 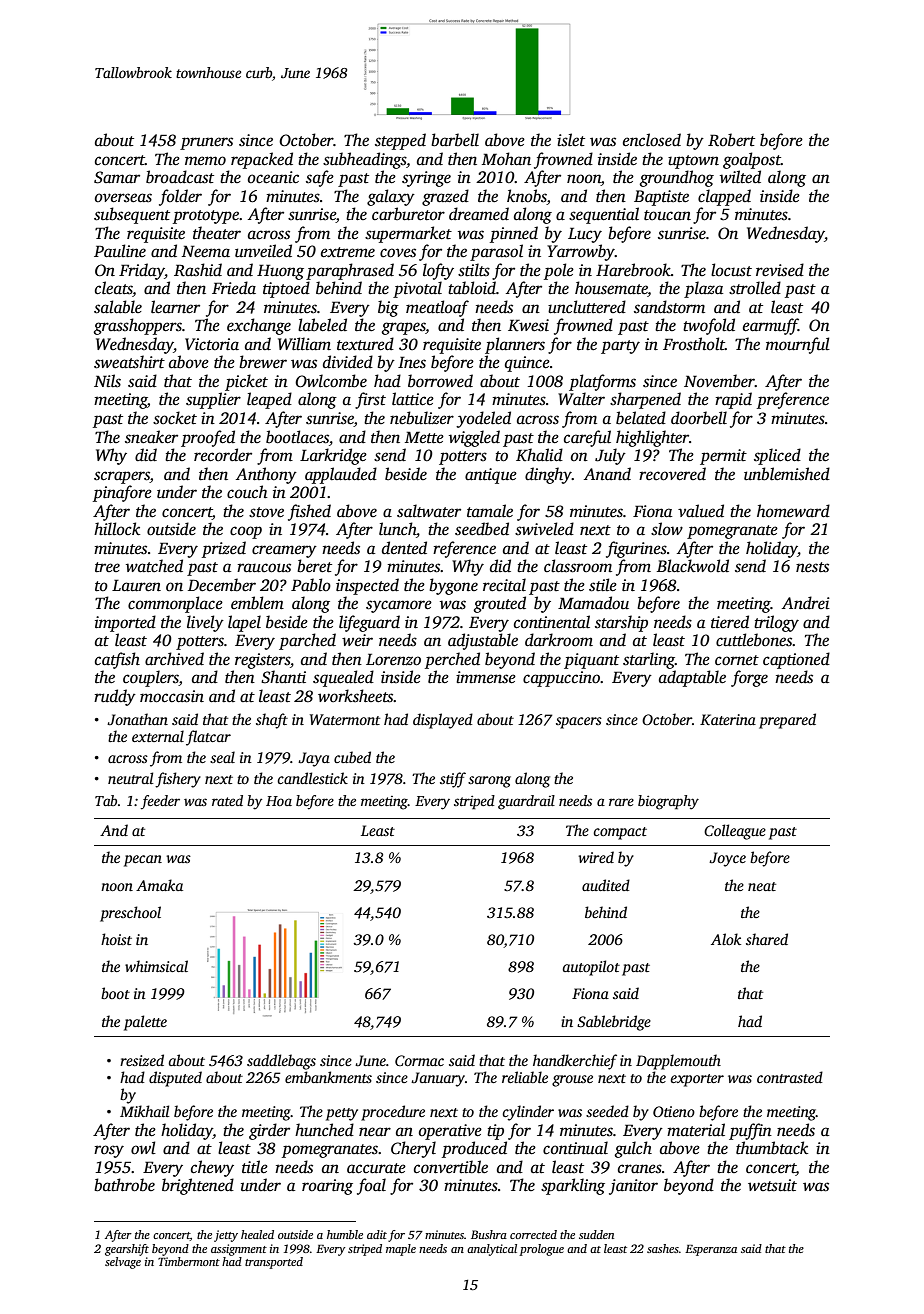 I want to click on Mohan, so click(x=506, y=158).
